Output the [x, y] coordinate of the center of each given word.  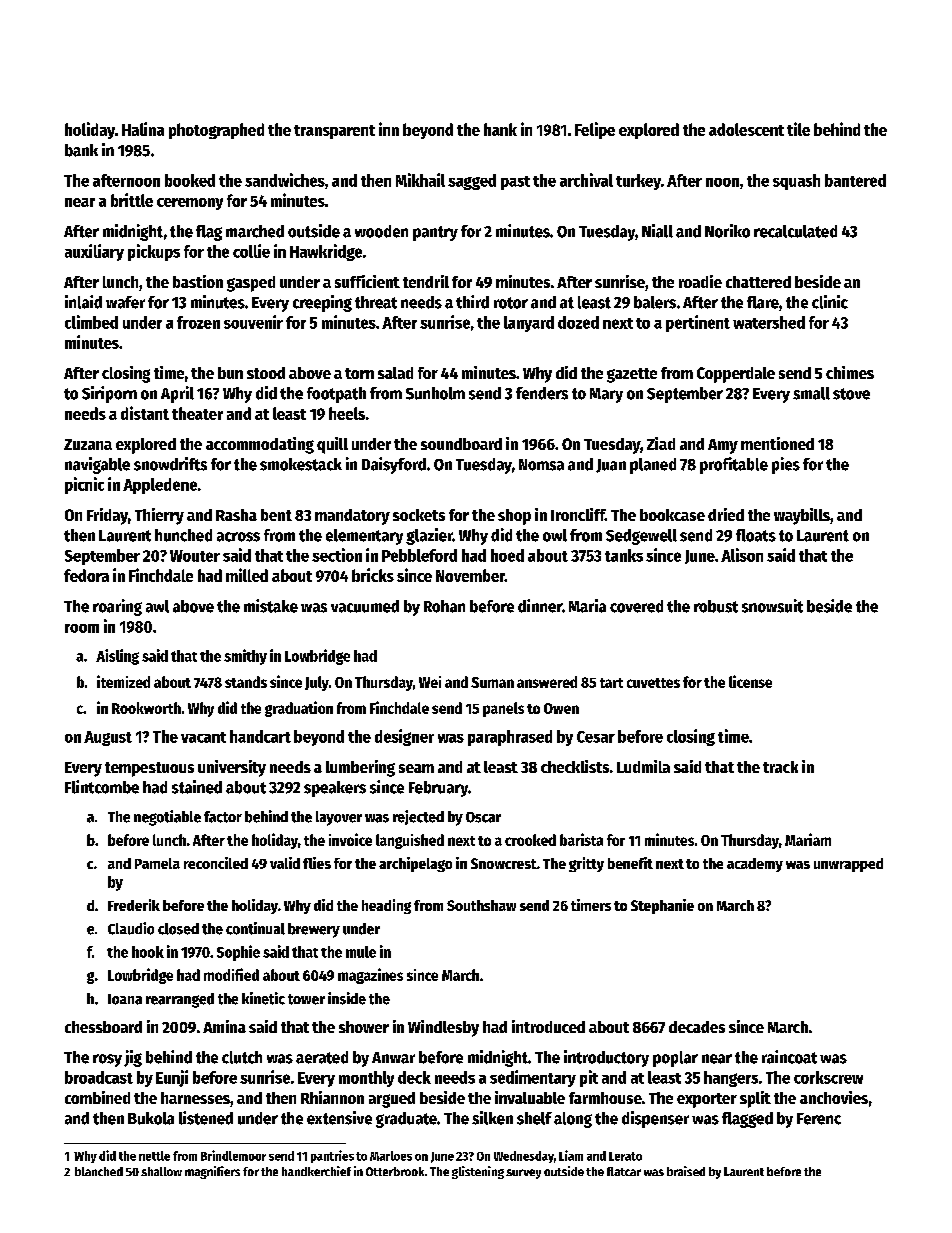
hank [500, 129]
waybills [802, 516]
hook [148, 952]
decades [697, 1027]
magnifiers [212, 1172]
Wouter [195, 556]
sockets [419, 515]
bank [81, 150]
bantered [855, 180]
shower [364, 1027]
